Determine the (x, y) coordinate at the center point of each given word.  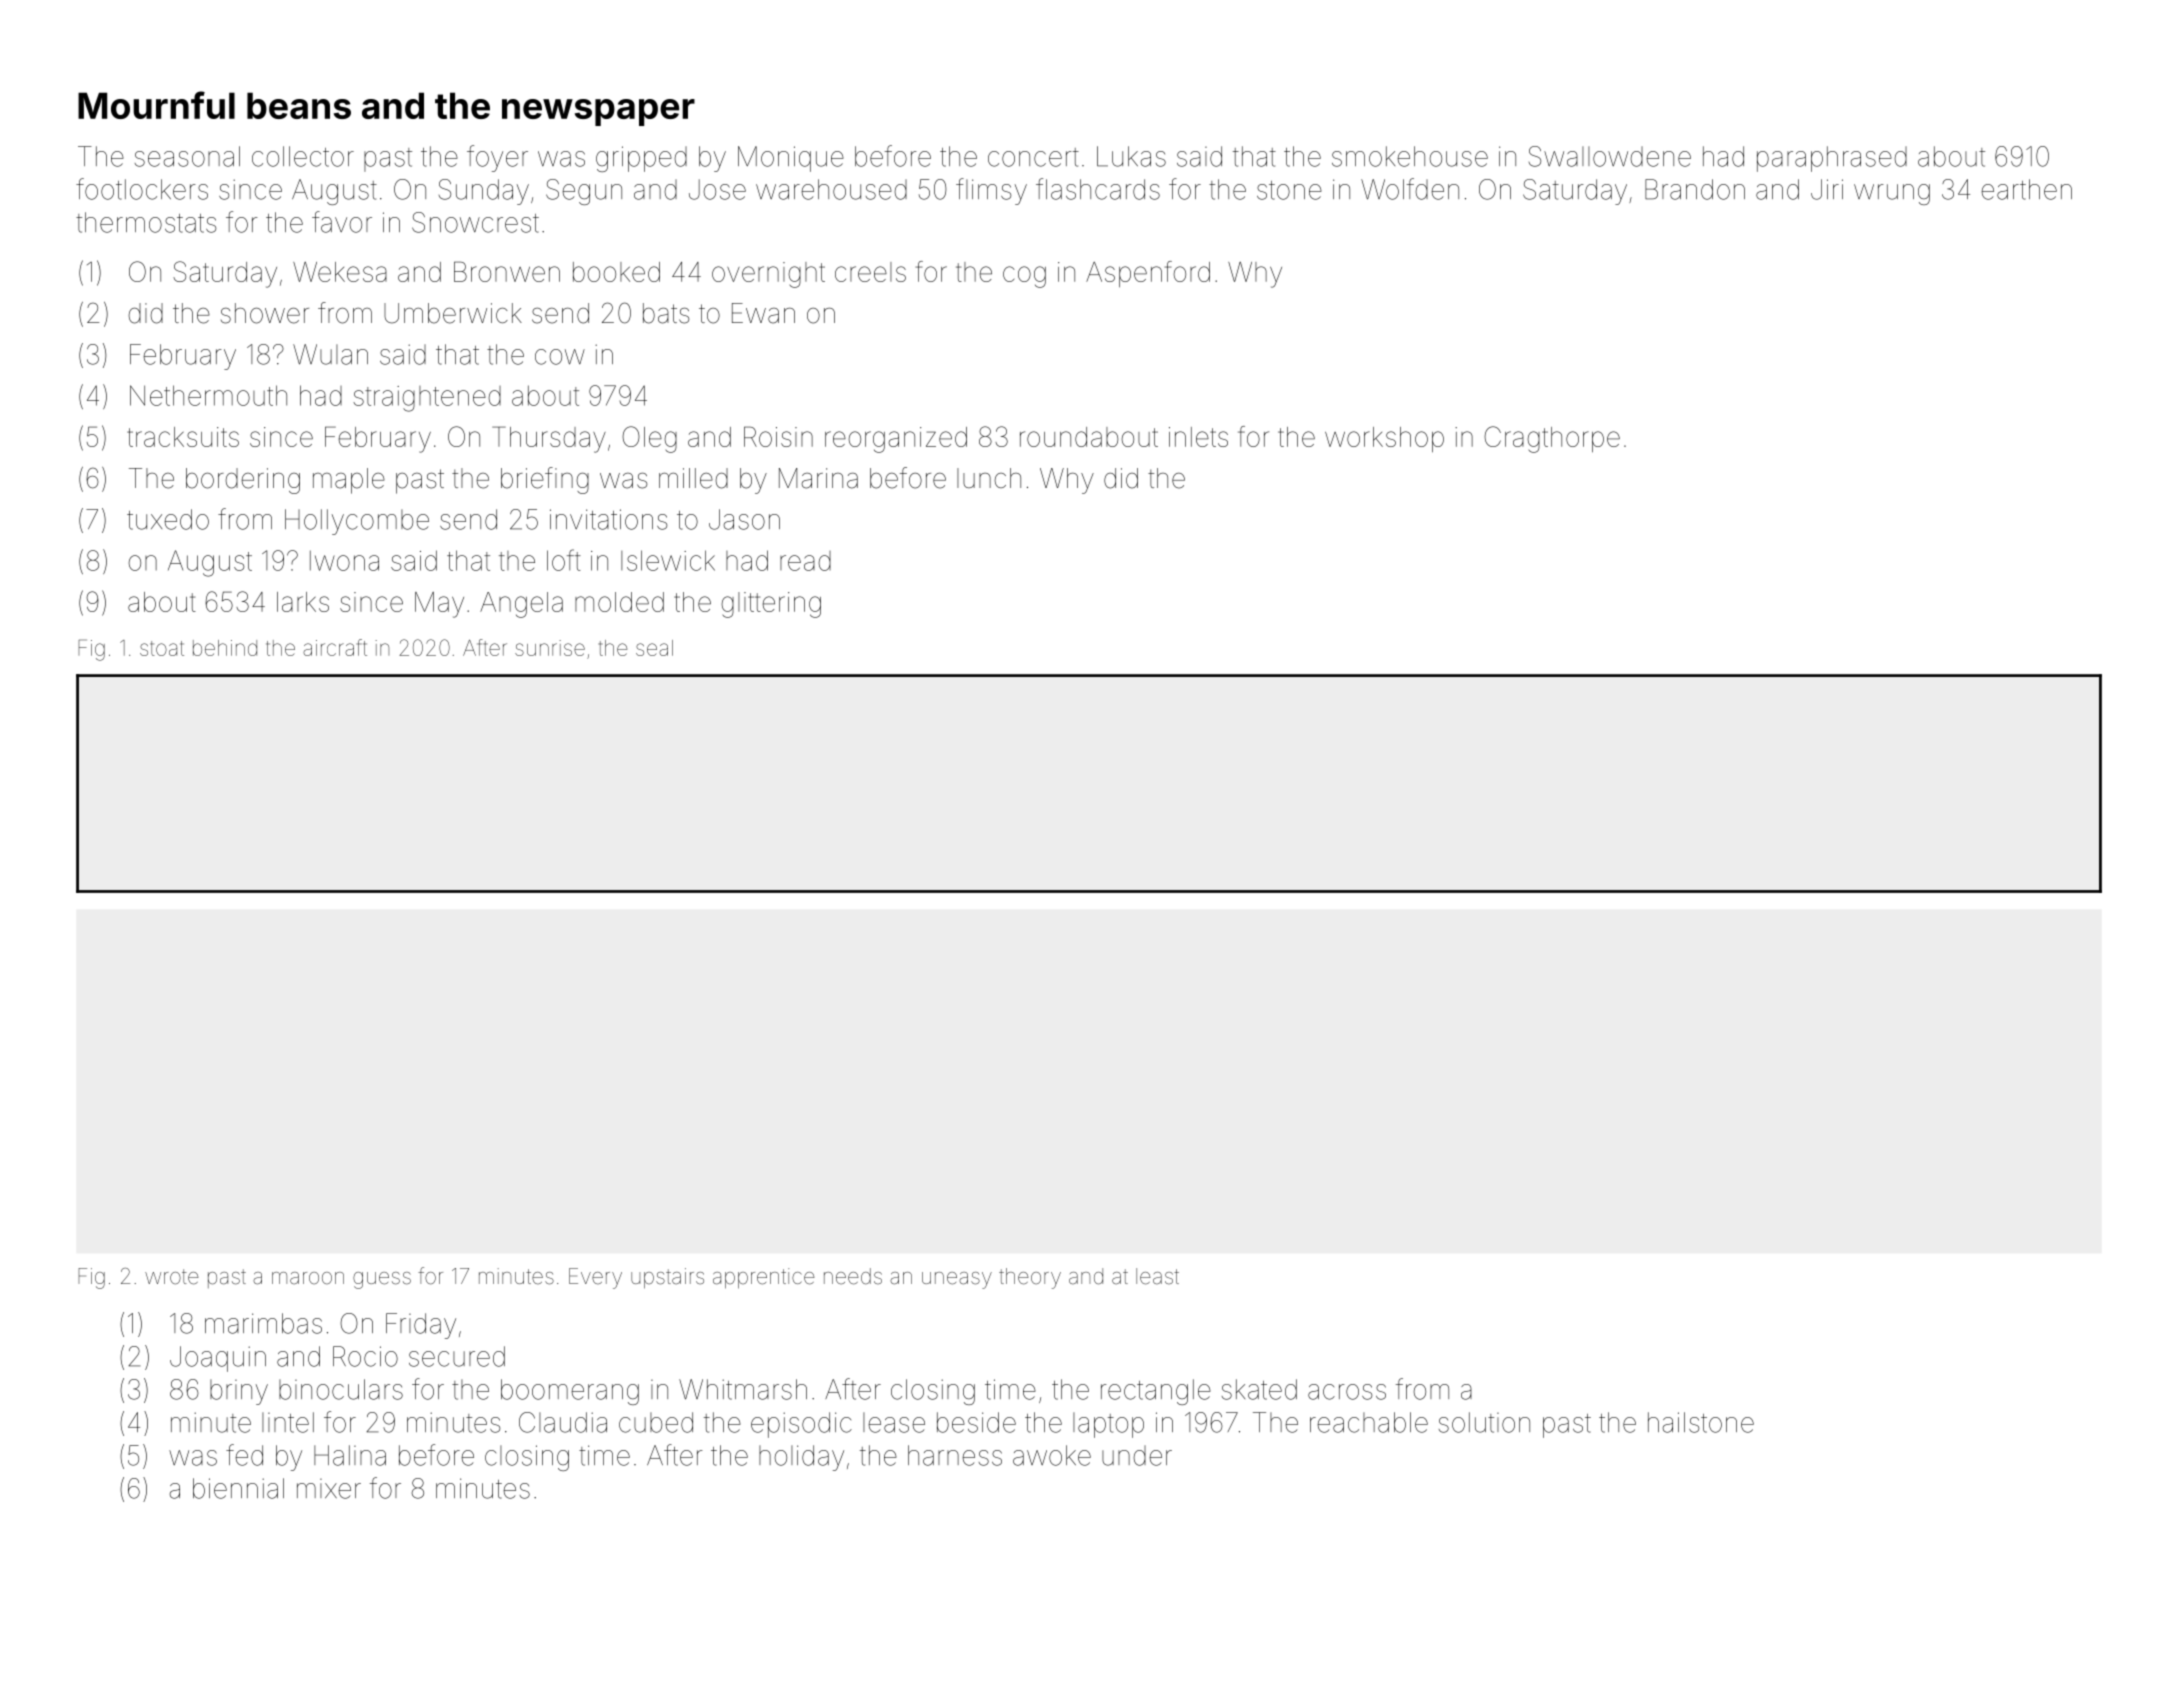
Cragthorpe (1552, 439)
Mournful (156, 105)
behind (225, 648)
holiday (801, 1458)
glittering (771, 605)
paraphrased (1832, 159)
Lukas (1131, 156)
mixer (329, 1489)
